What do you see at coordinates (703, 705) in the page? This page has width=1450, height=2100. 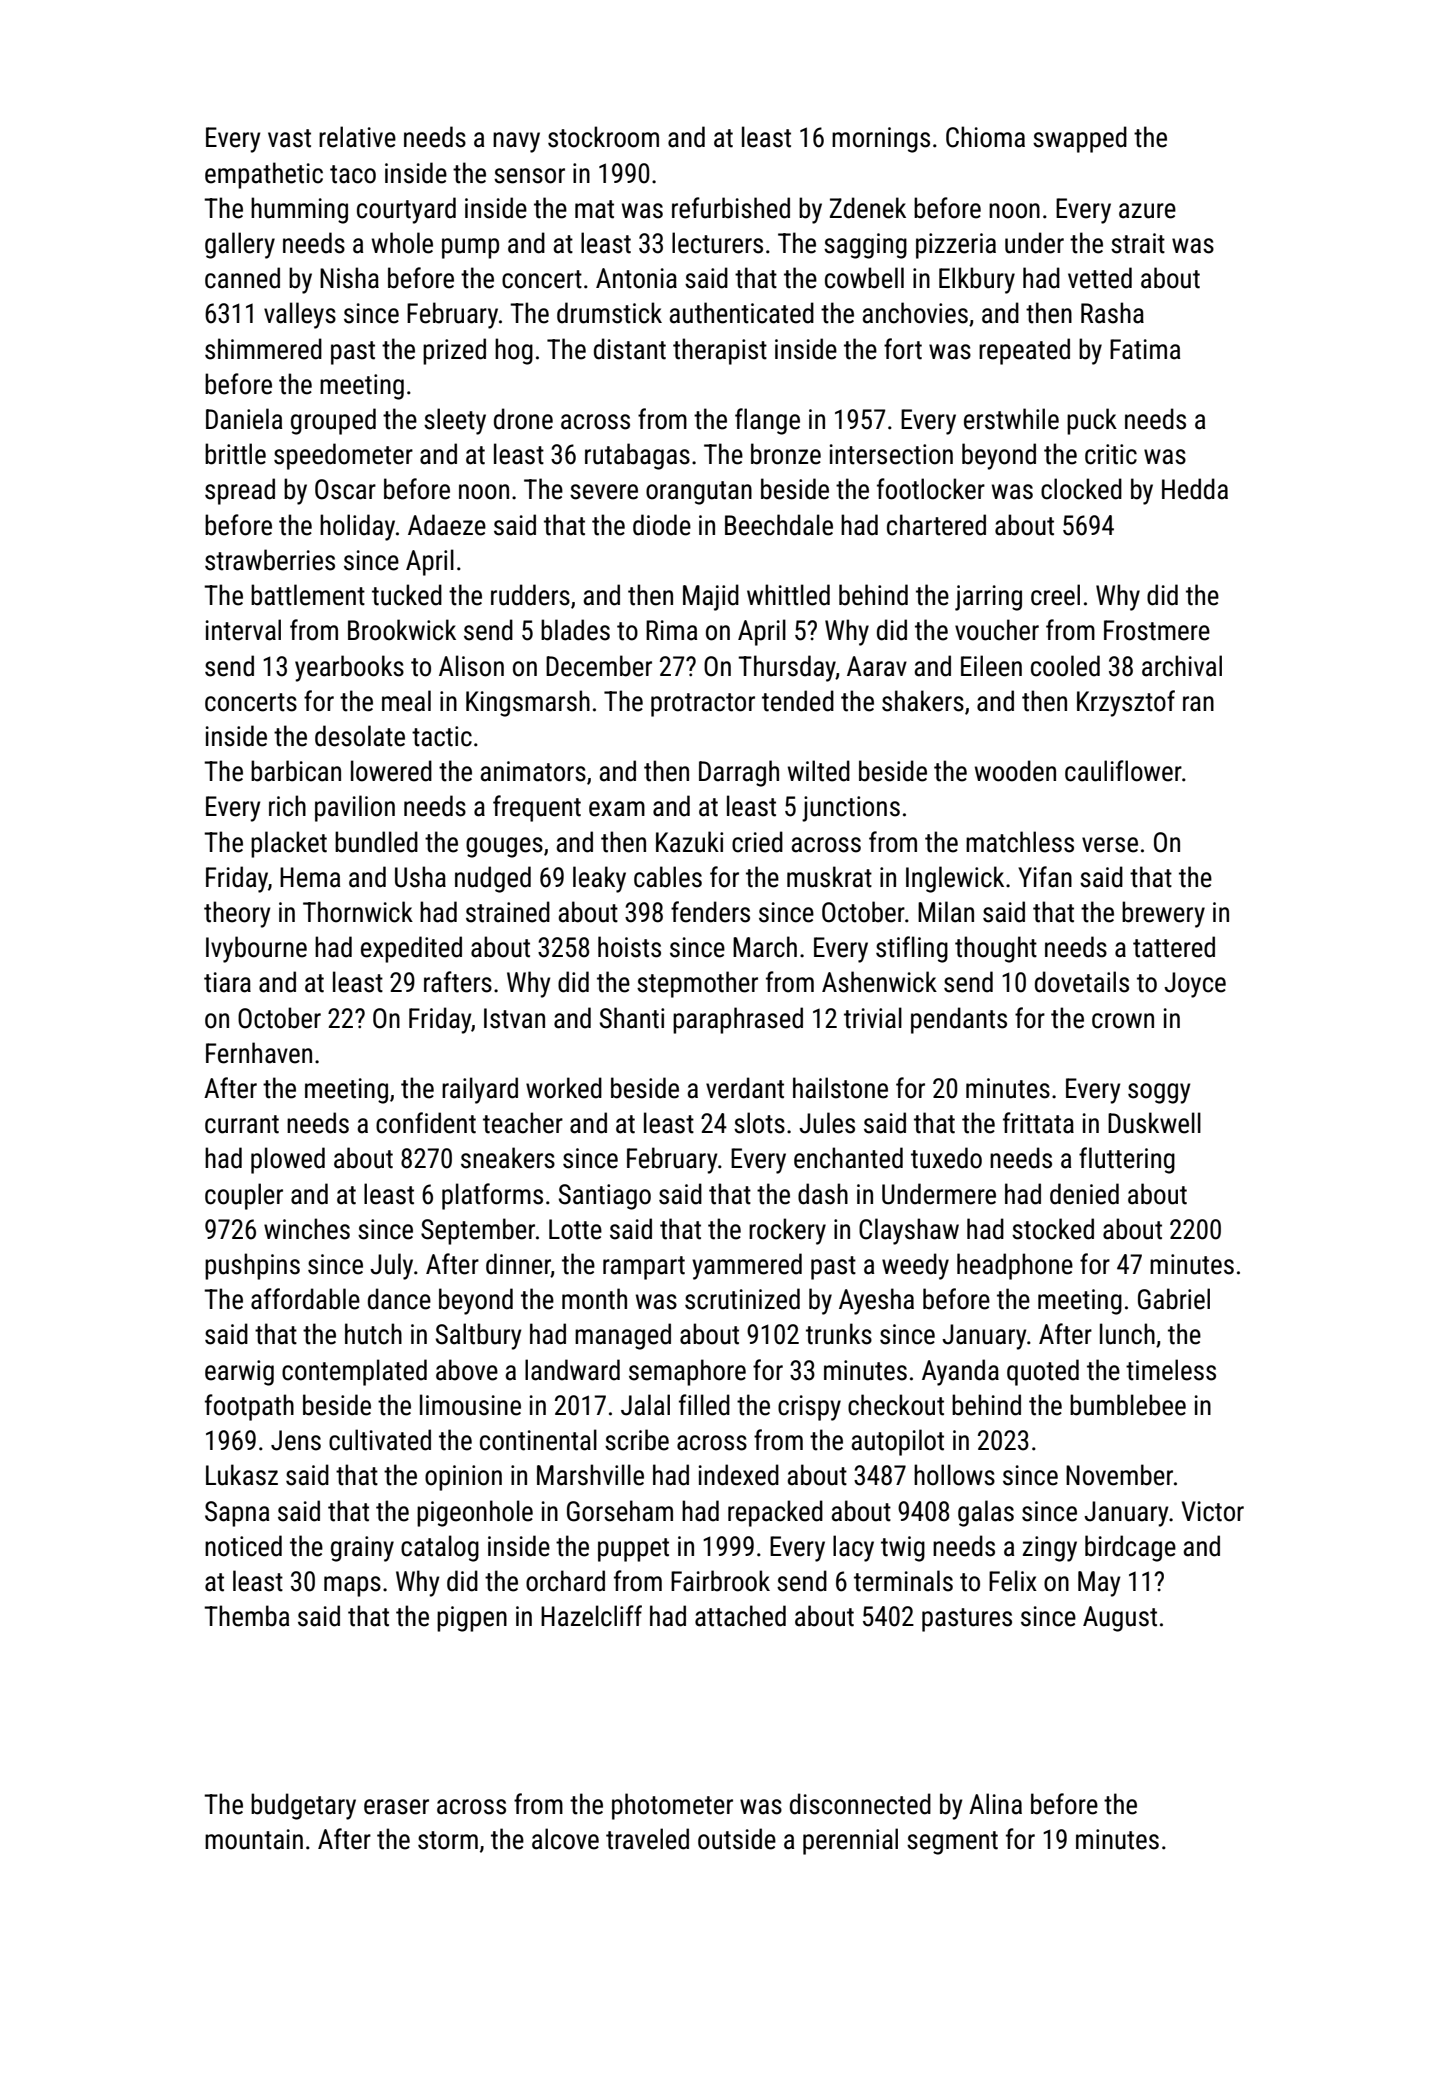 I see `protractor` at bounding box center [703, 705].
